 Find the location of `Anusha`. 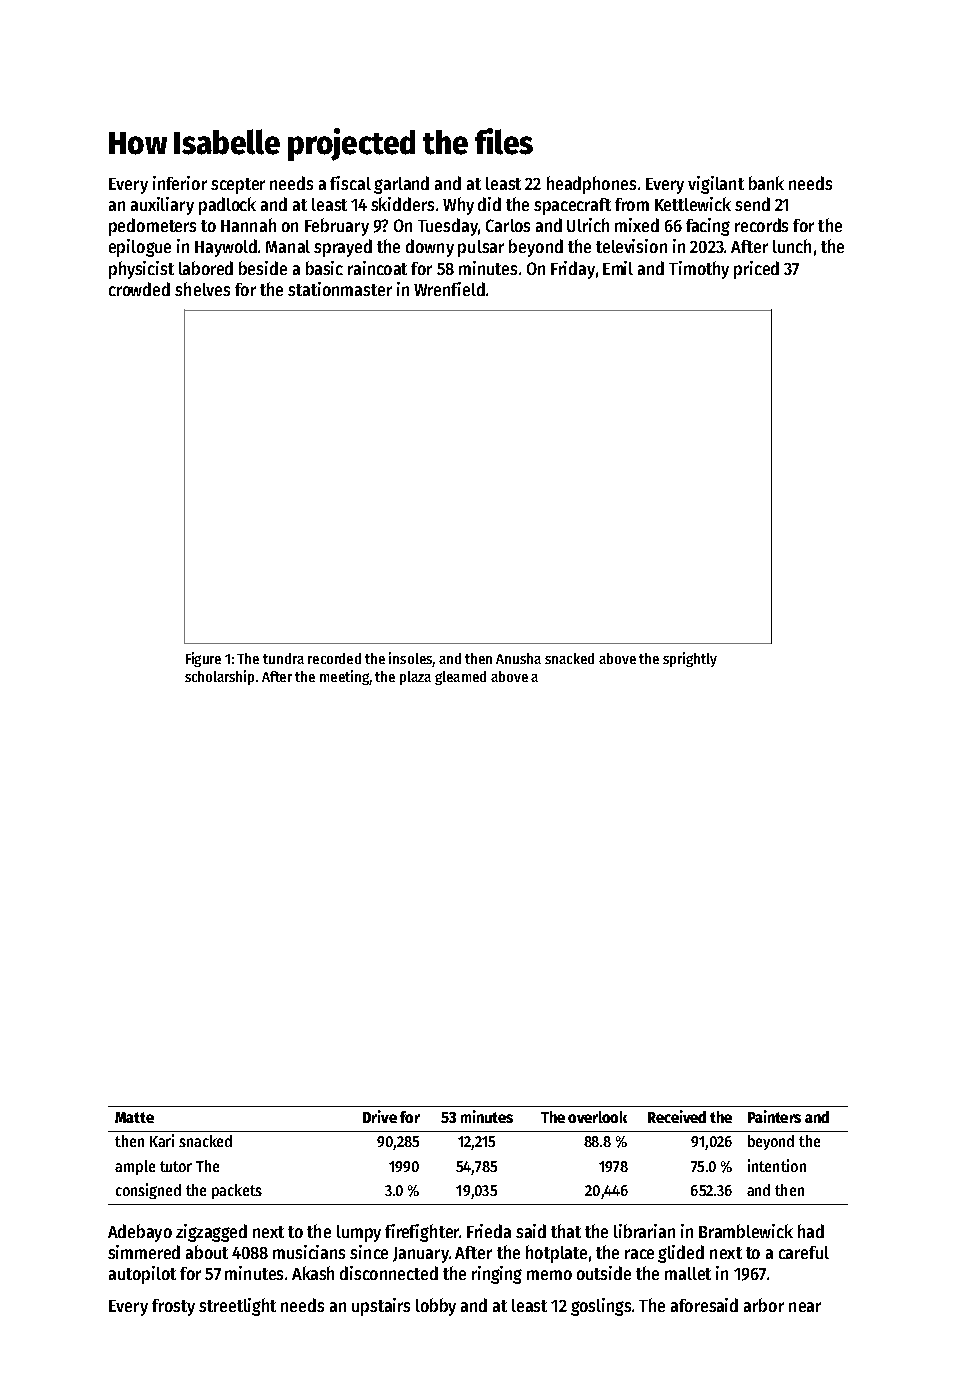

Anusha is located at coordinates (518, 658).
